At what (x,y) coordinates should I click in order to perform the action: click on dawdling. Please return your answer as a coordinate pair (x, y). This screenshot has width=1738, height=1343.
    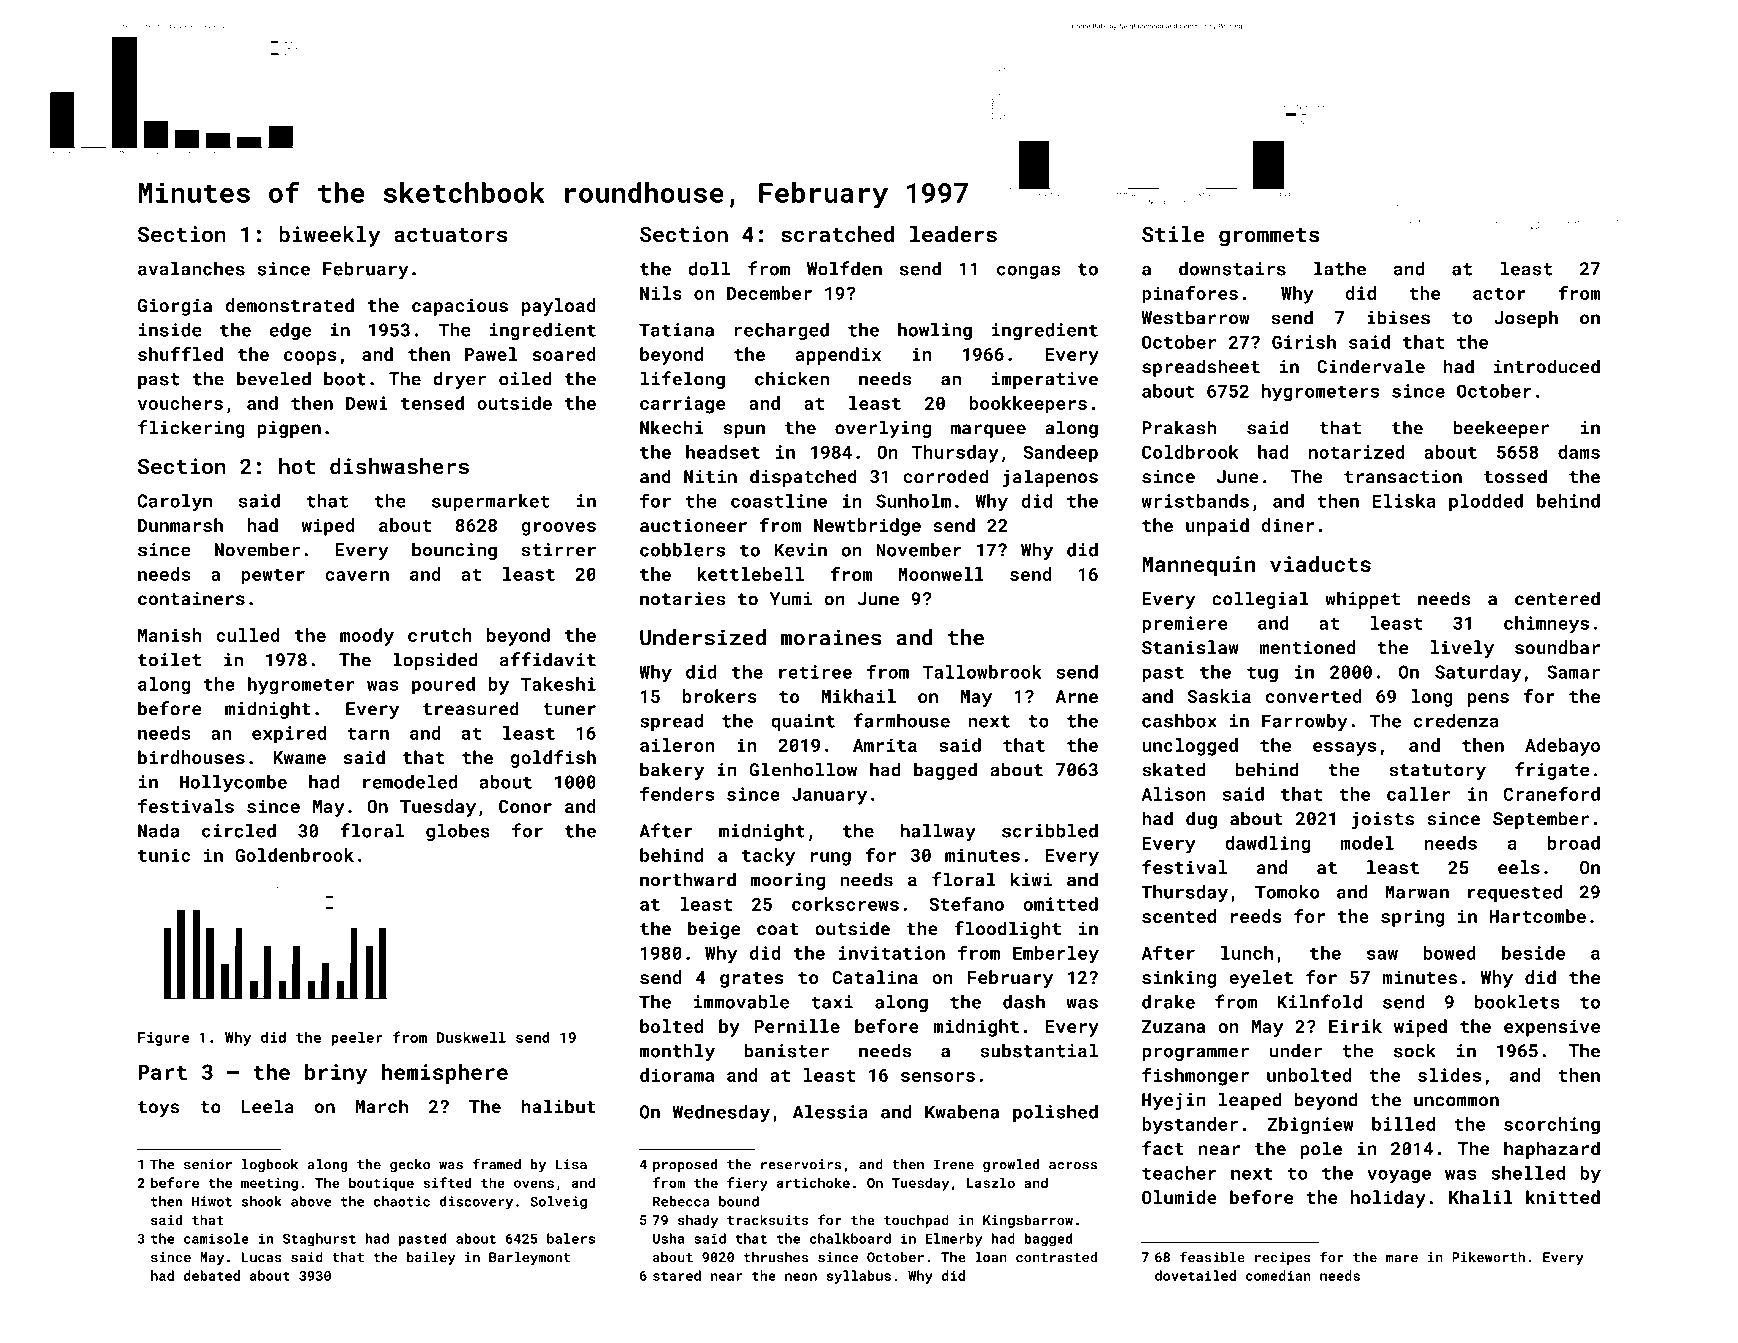
    Looking at the image, I should click on (1268, 845).
